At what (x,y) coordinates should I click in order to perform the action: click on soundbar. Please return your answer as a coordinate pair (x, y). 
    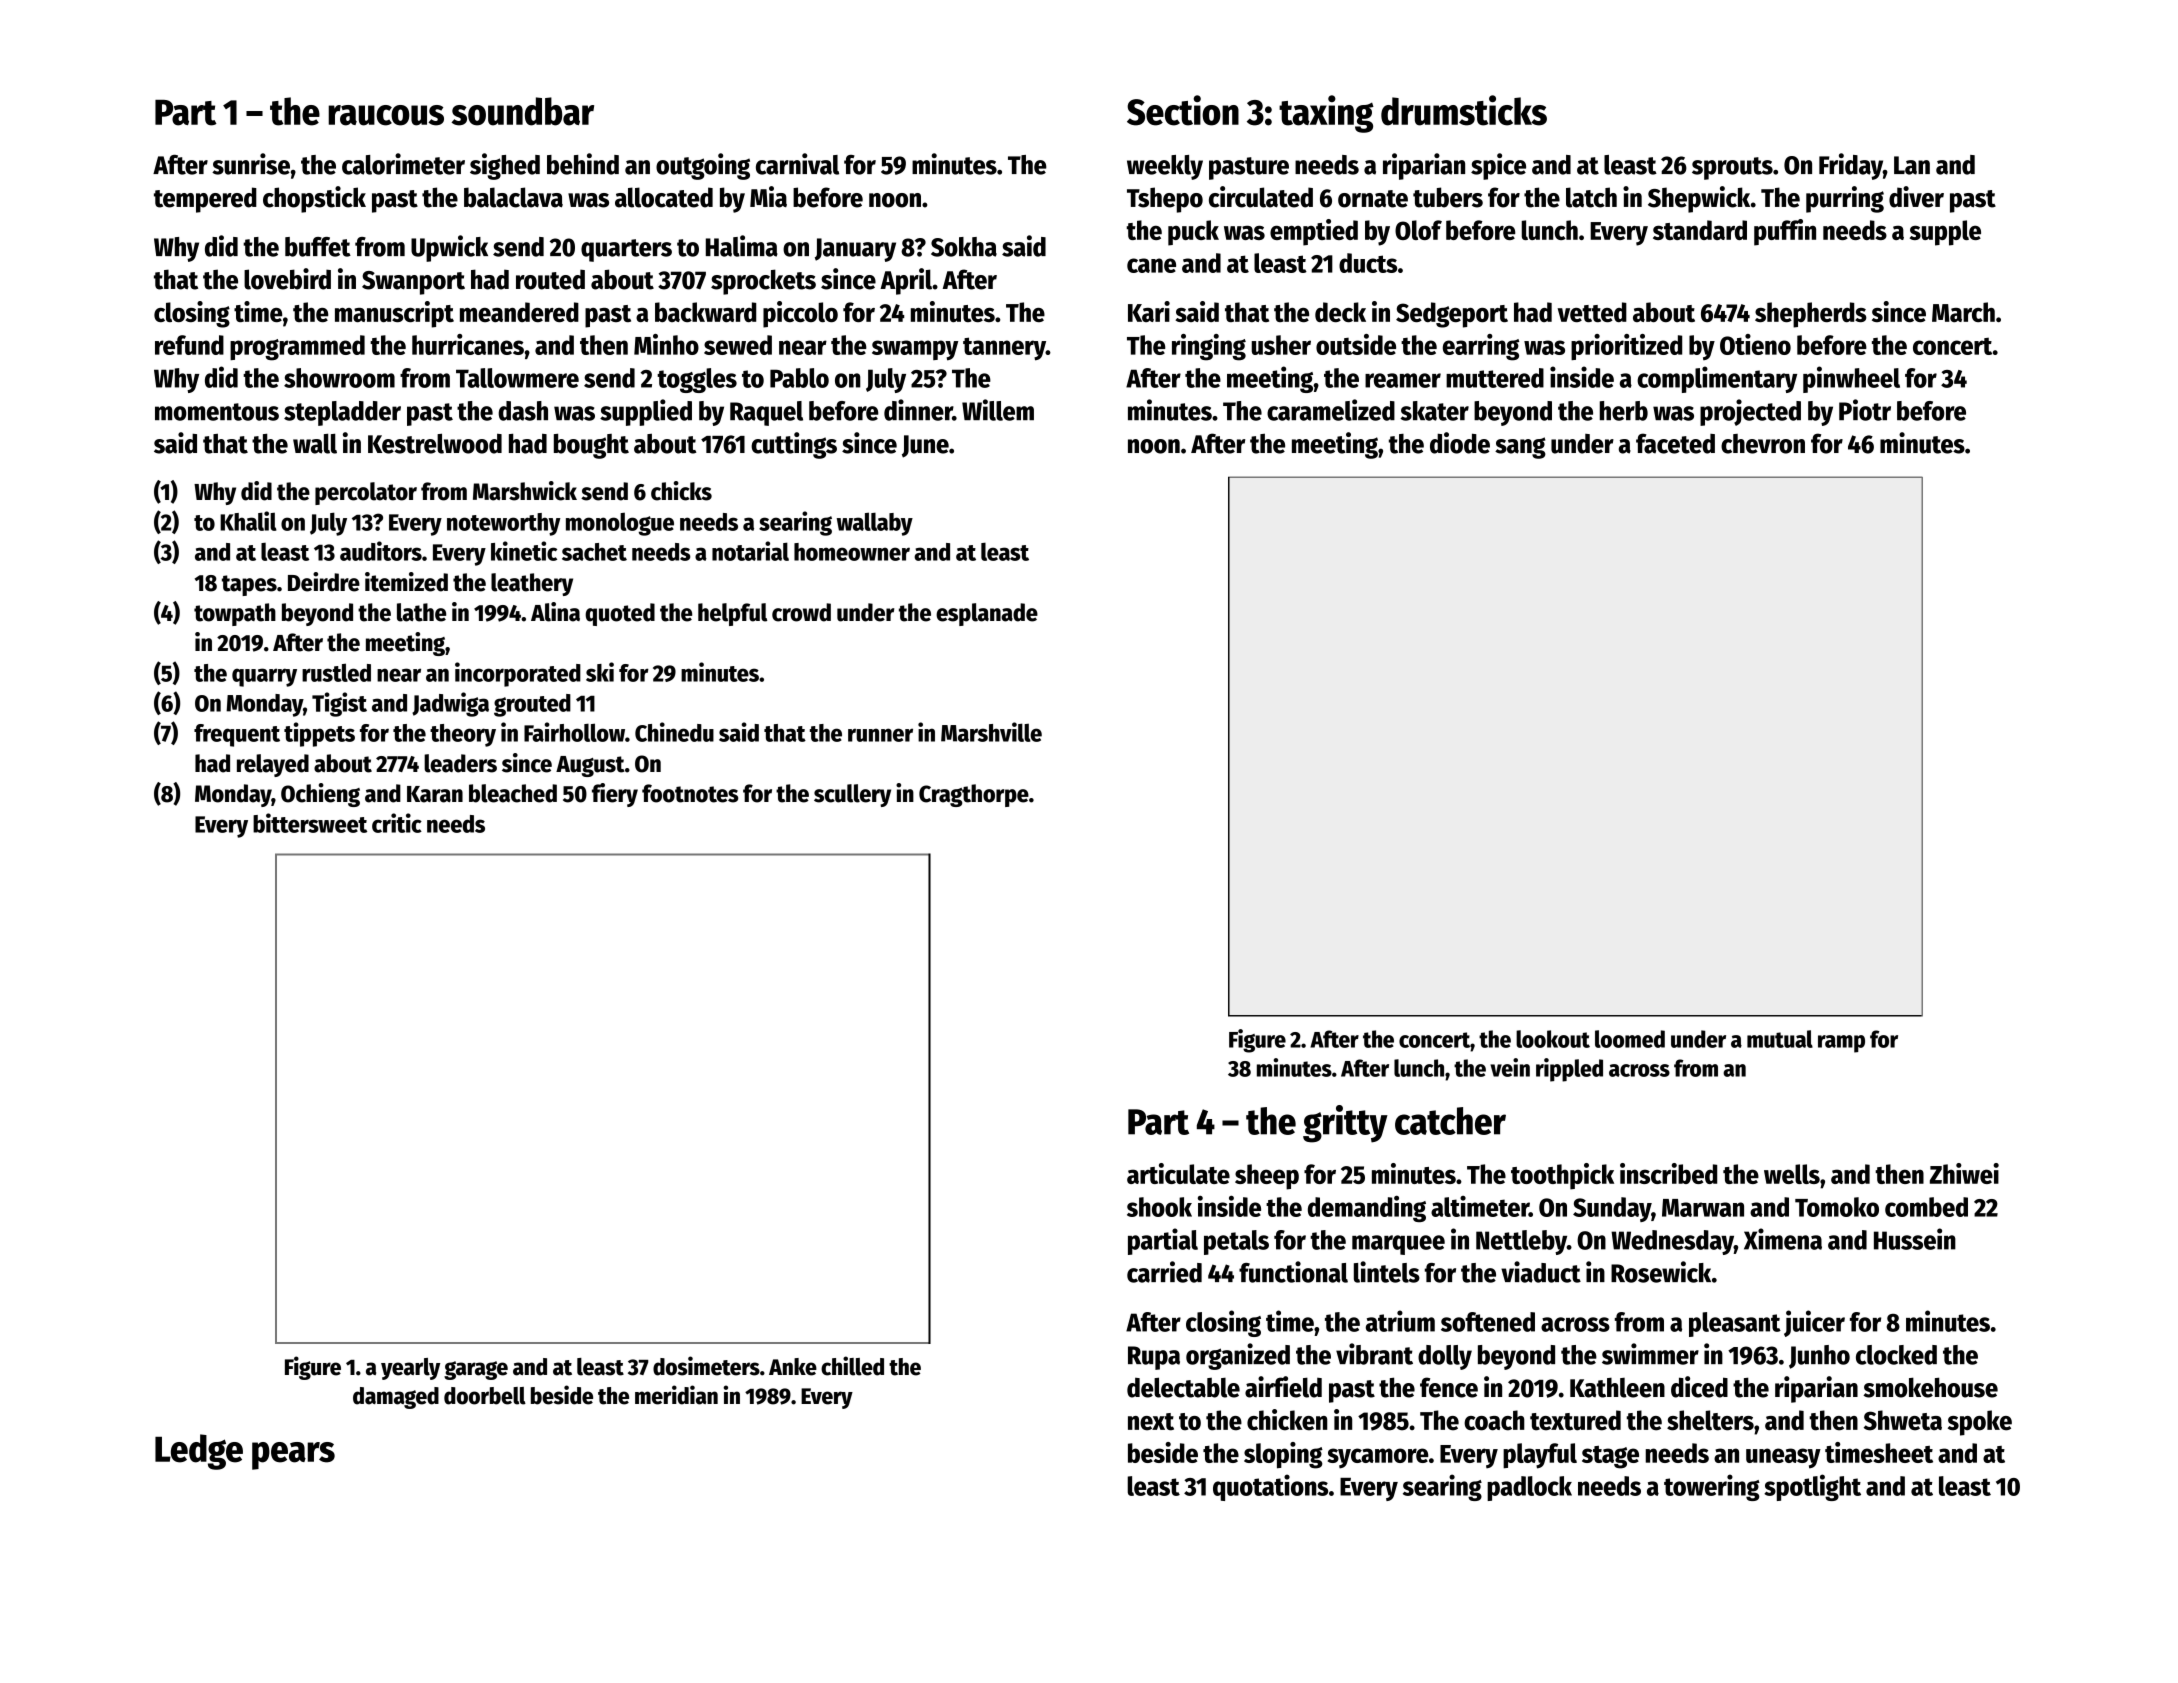
    Looking at the image, I should click on (522, 111).
